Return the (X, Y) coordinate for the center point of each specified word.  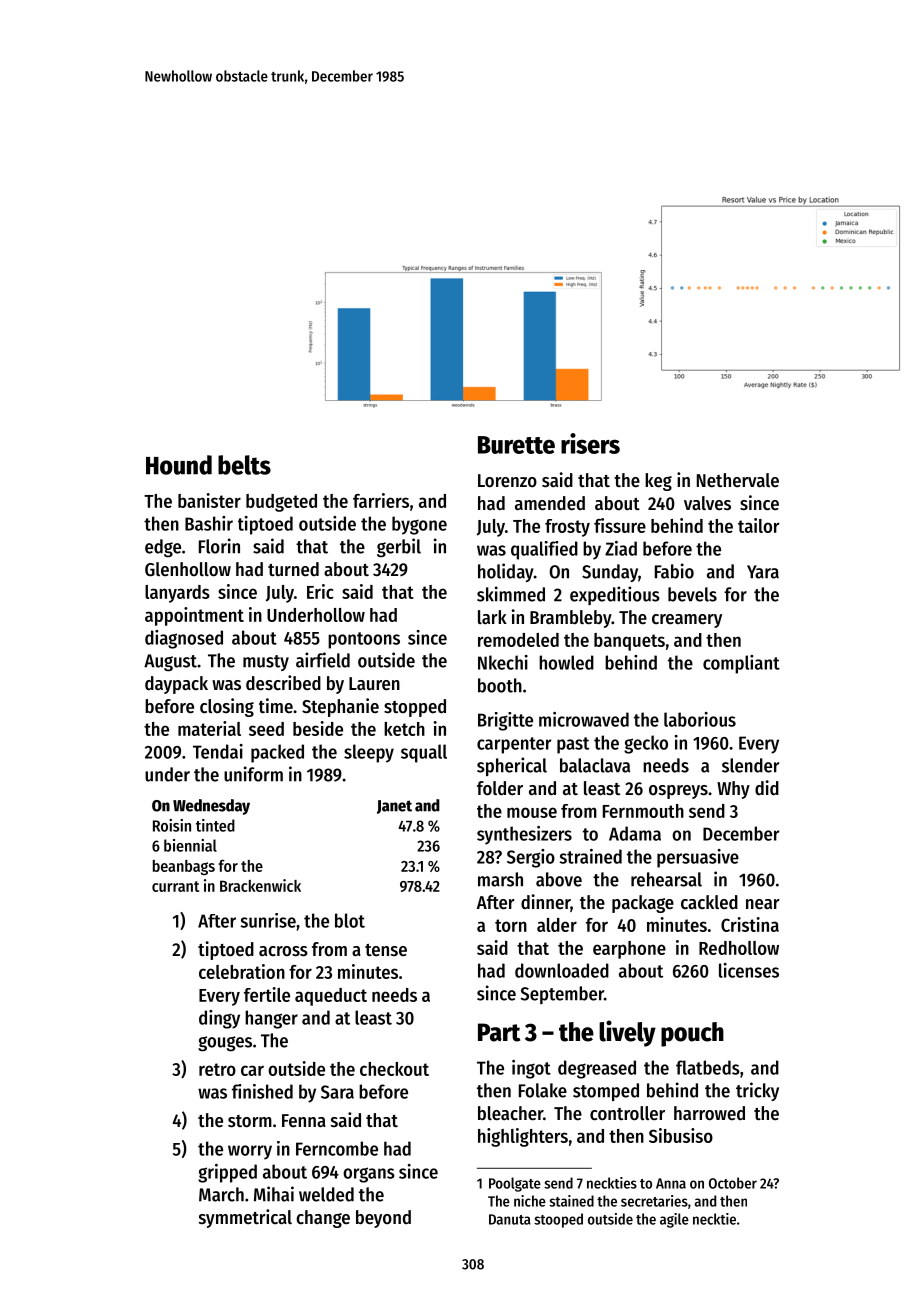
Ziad (621, 548)
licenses (749, 970)
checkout (394, 1069)
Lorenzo (507, 481)
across (283, 951)
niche (530, 1201)
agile (674, 1220)
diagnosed (184, 639)
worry (250, 1152)
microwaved (584, 719)
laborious (700, 719)
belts (244, 465)
